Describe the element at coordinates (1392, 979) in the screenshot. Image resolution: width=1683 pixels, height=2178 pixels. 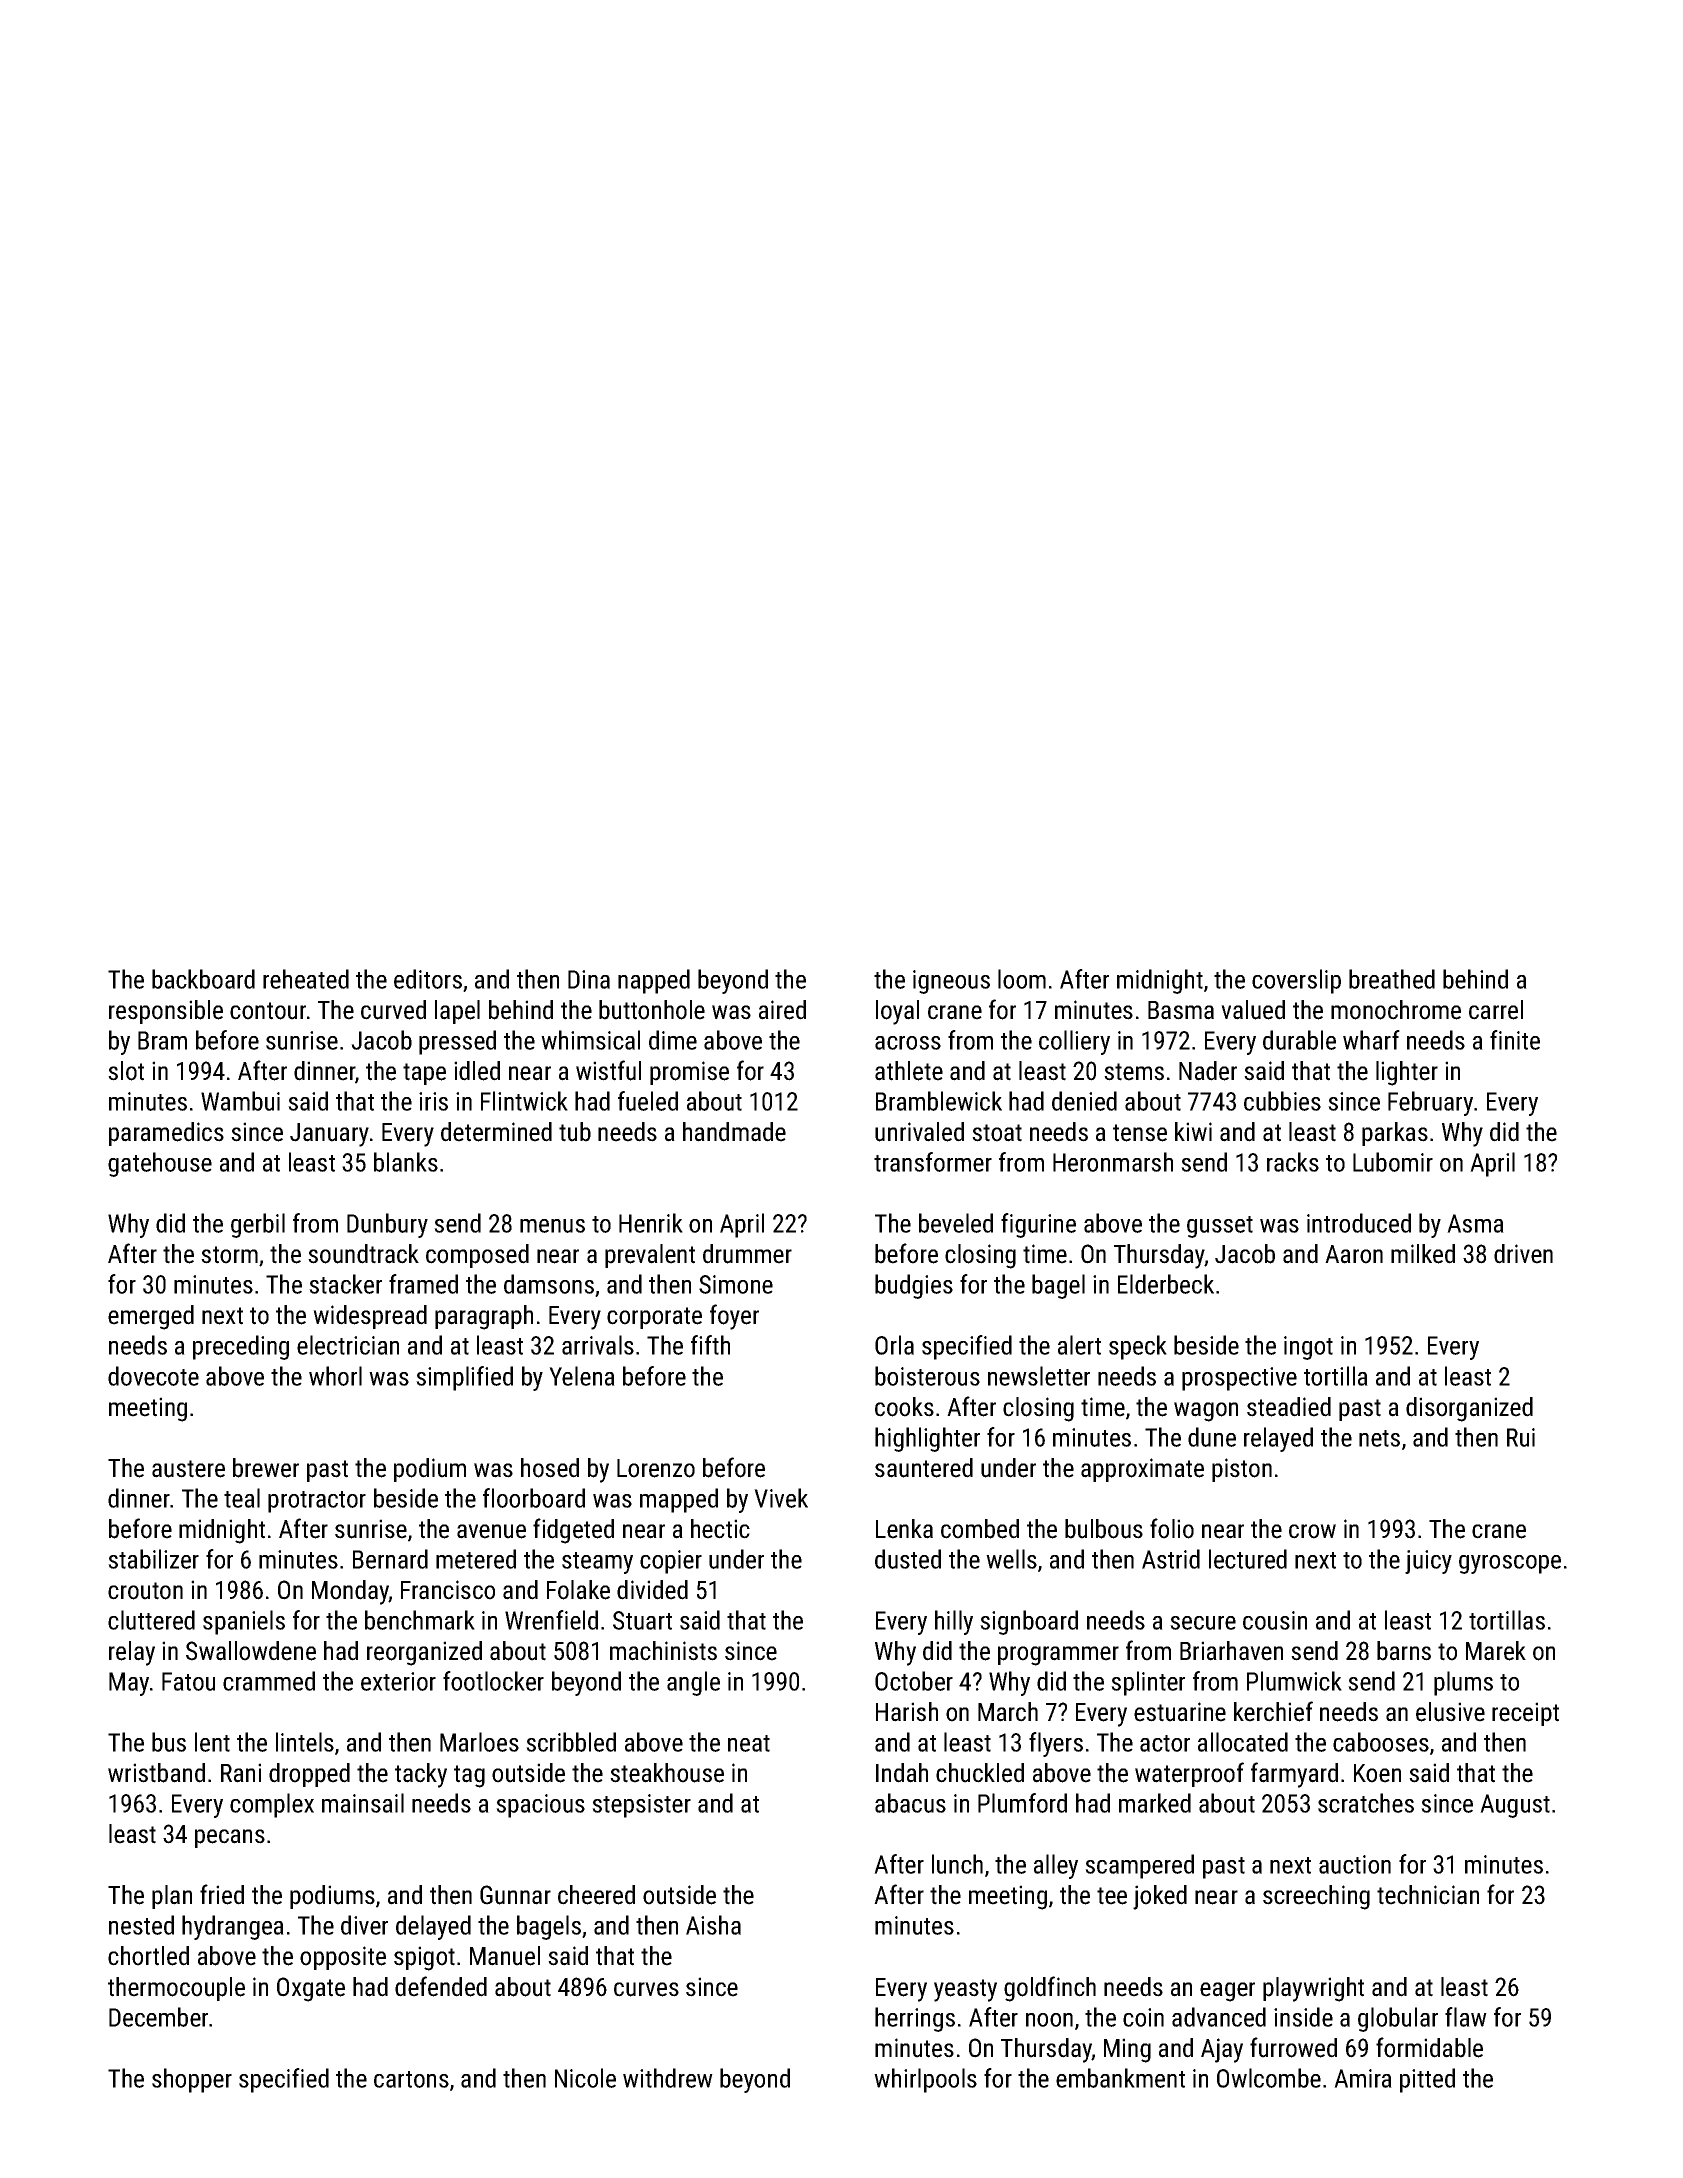
I see `breathed` at that location.
